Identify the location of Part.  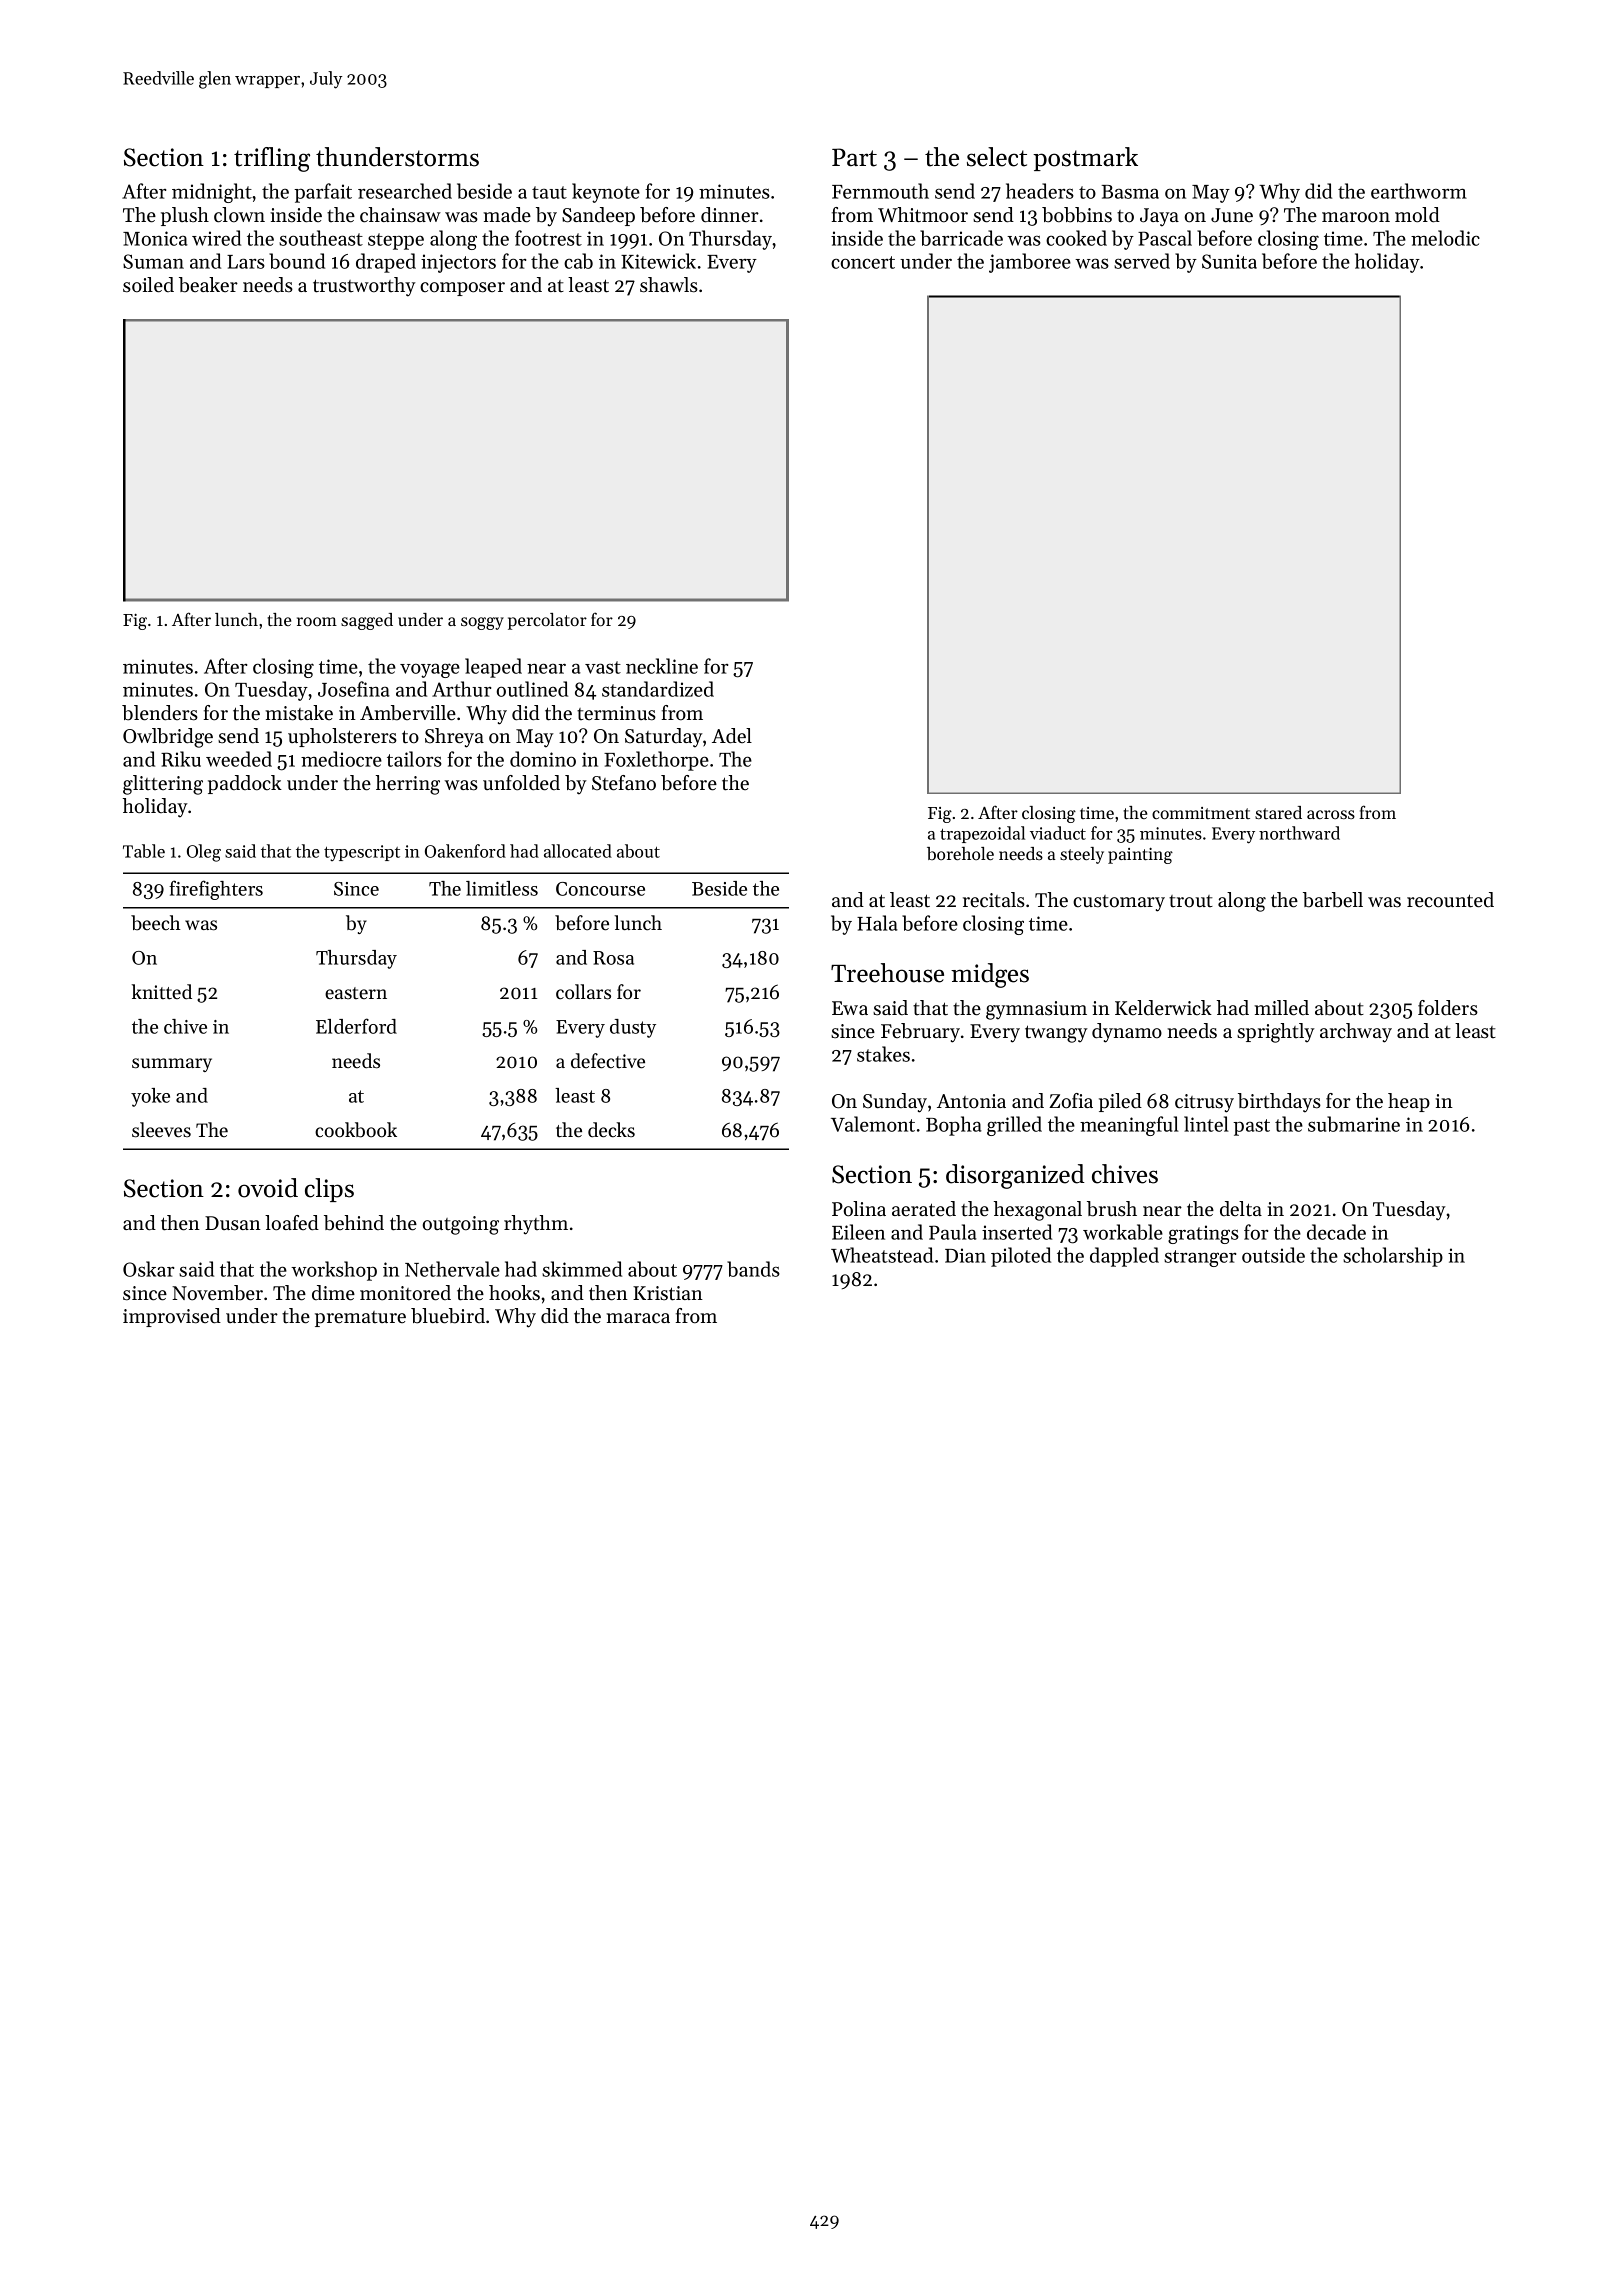
(854, 157).
